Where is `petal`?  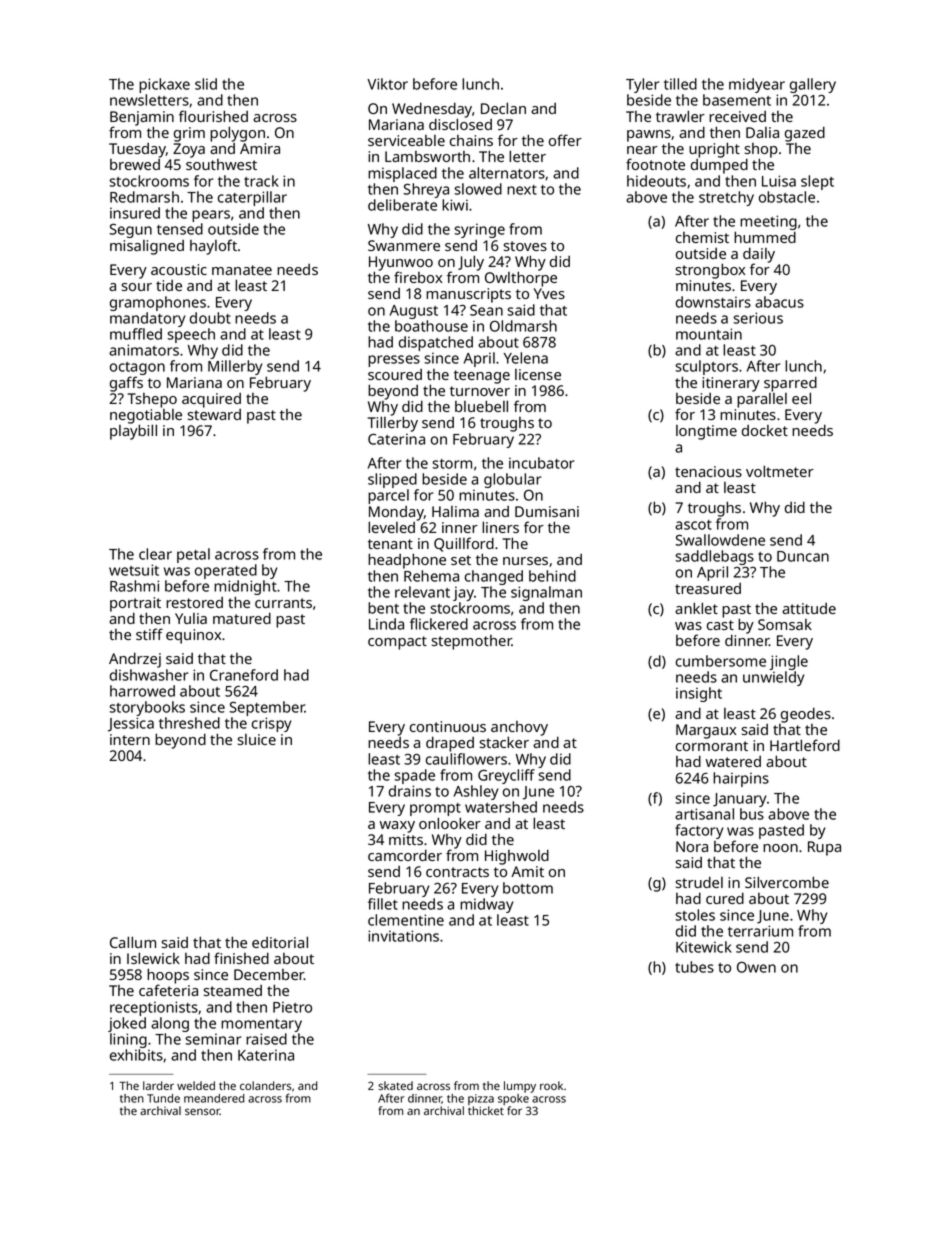 petal is located at coordinates (193, 555).
